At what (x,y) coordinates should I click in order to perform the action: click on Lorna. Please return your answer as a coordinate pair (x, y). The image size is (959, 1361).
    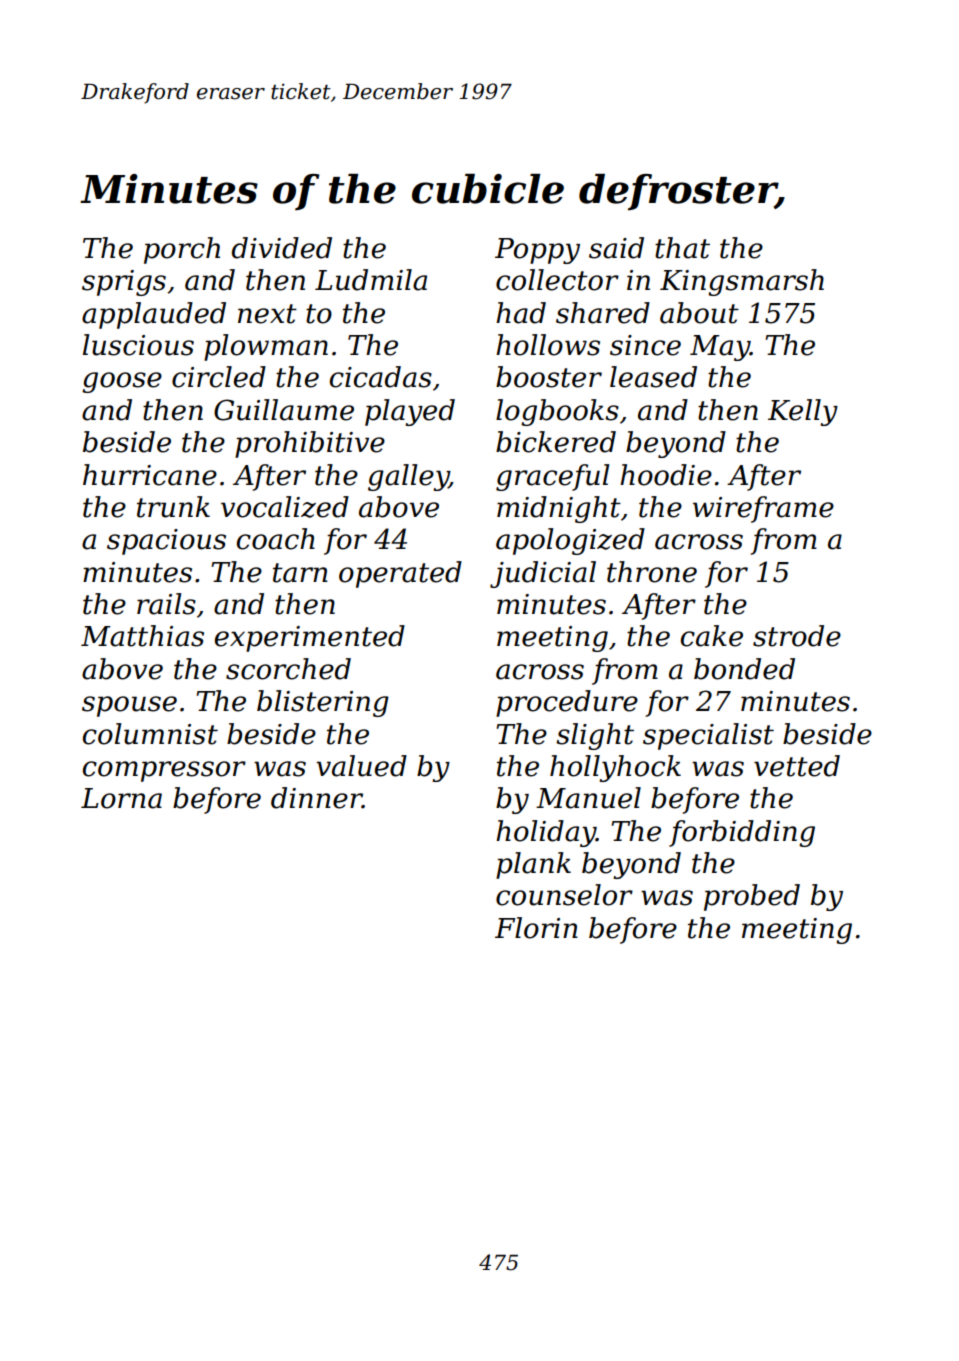
    Looking at the image, I should click on (121, 798).
